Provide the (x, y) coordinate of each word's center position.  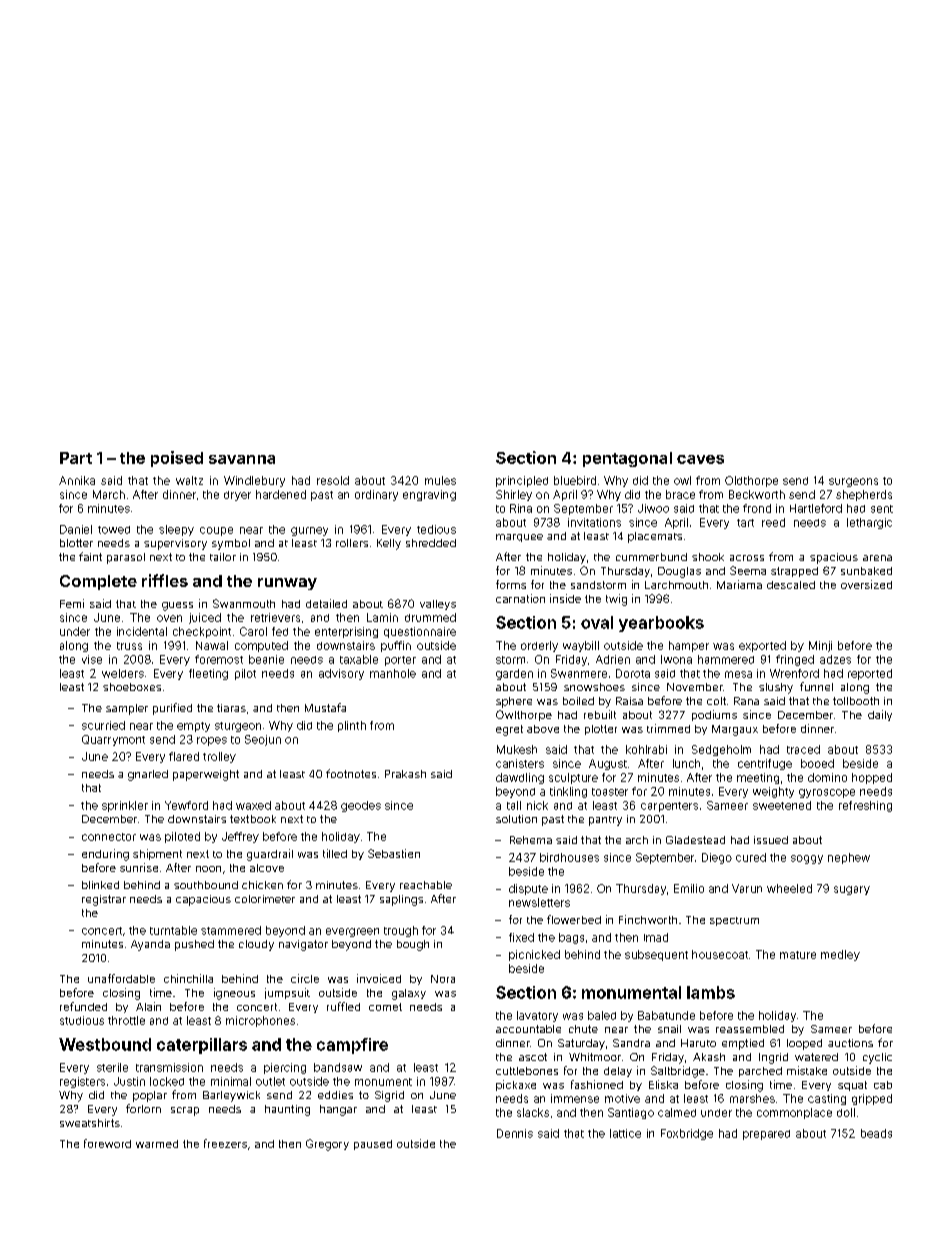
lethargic (869, 523)
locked (167, 1081)
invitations (594, 522)
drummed (430, 617)
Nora (443, 979)
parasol (126, 558)
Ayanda (150, 945)
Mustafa (325, 707)
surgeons (853, 482)
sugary (852, 890)
